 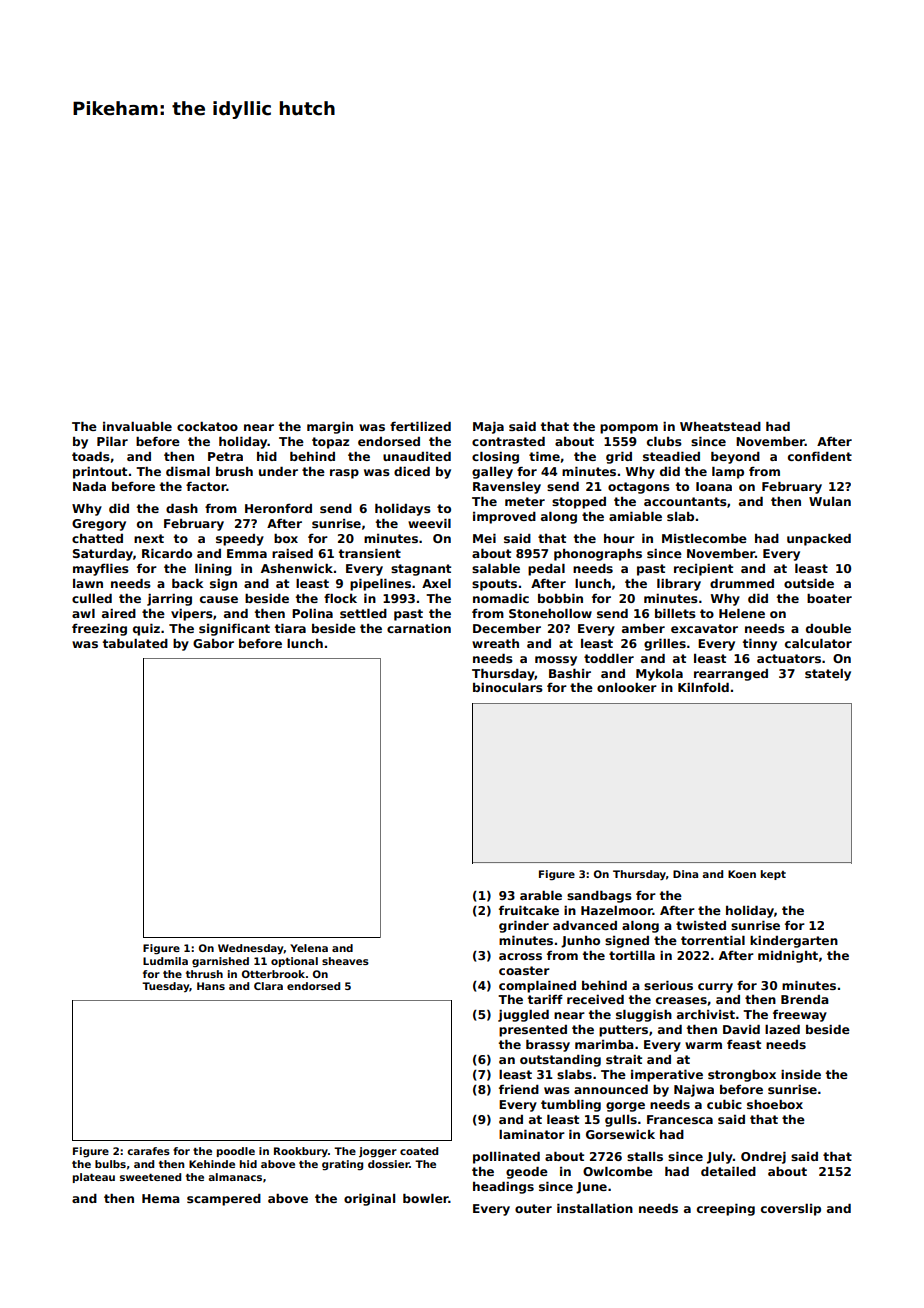 What do you see at coordinates (213, 643) in the page?
I see `Gabor` at bounding box center [213, 643].
